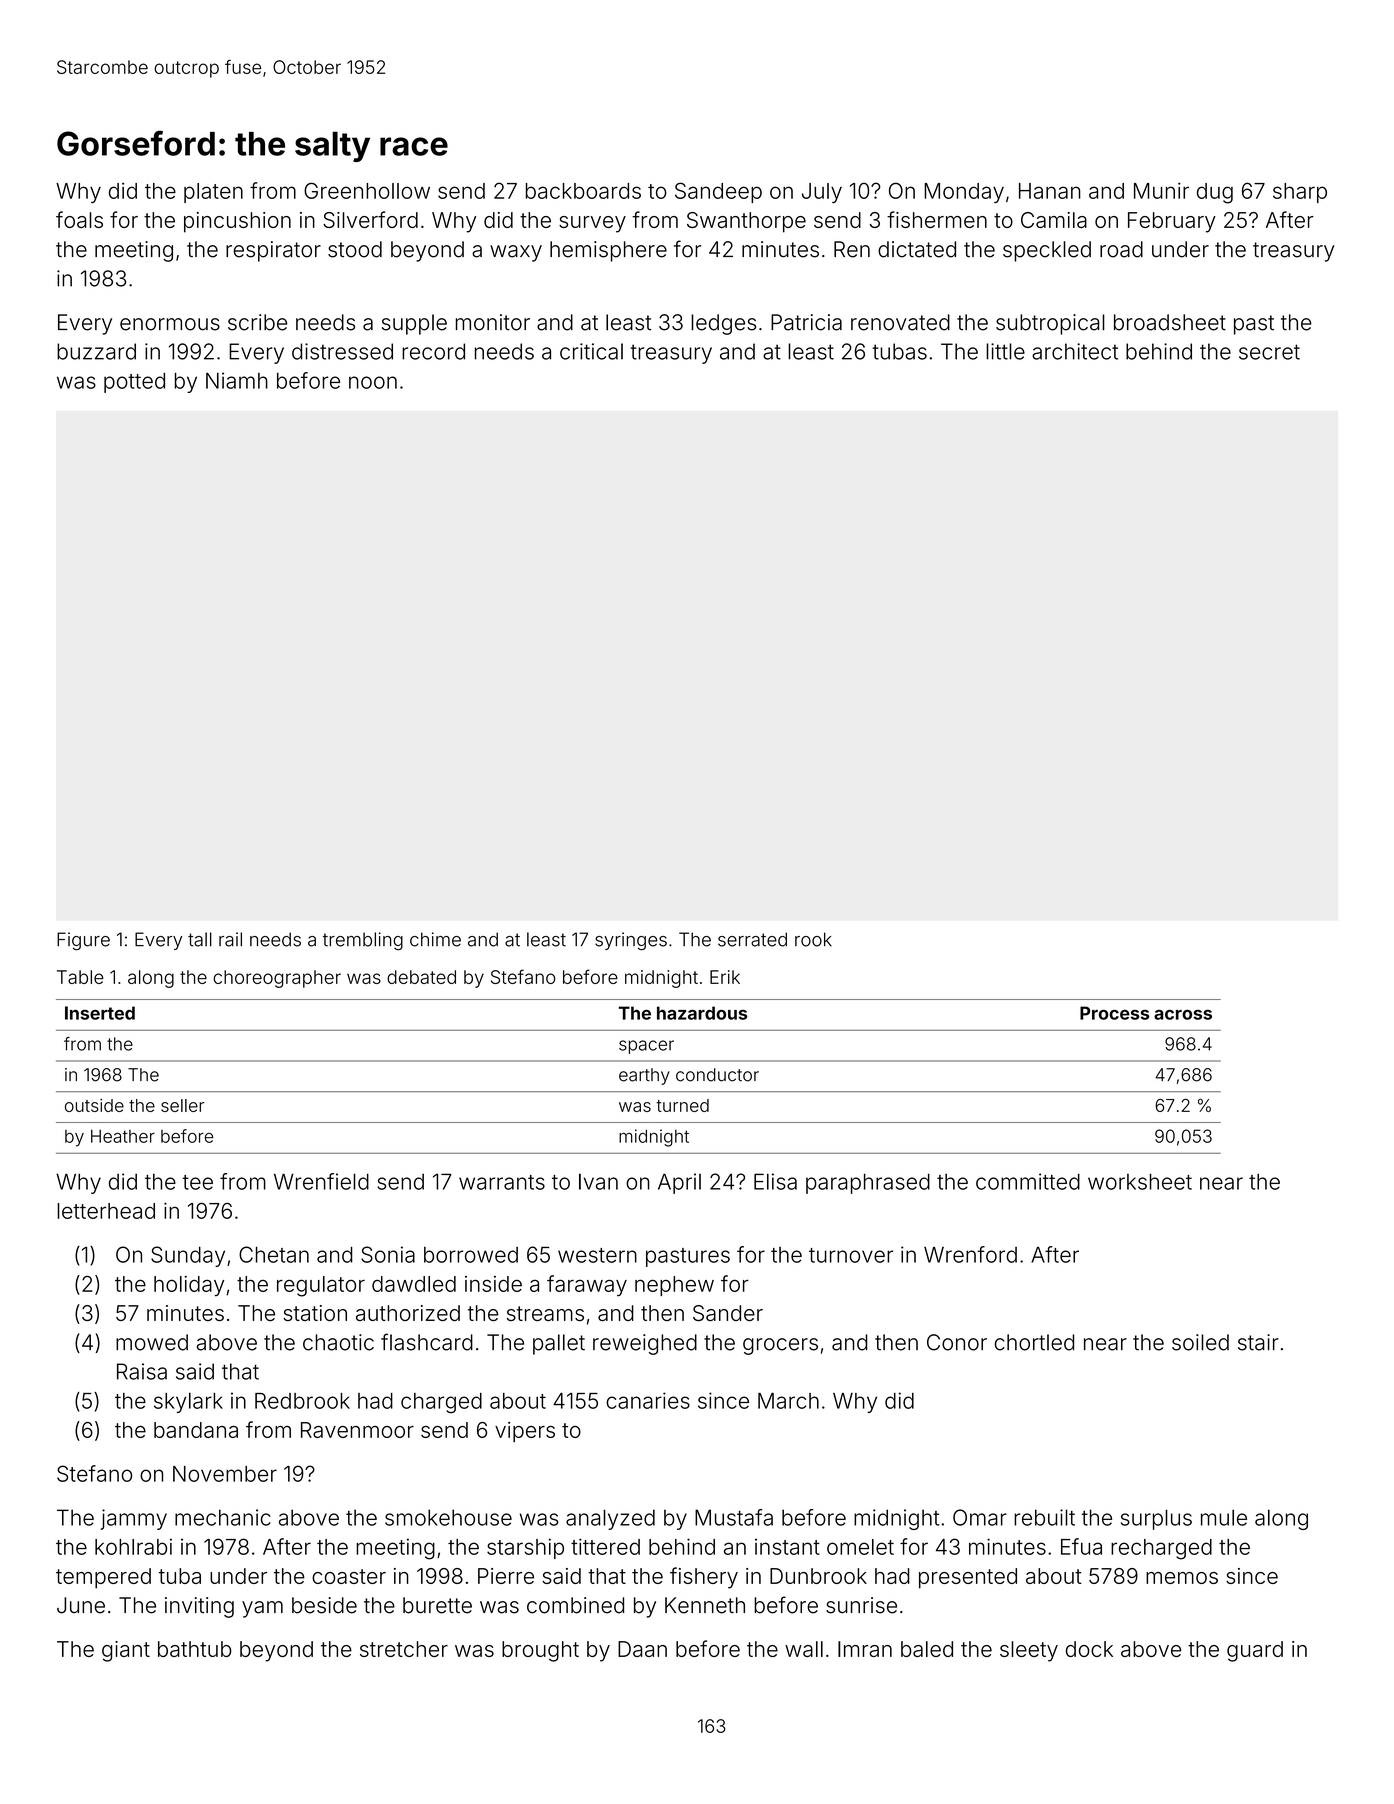  What do you see at coordinates (861, 1605) in the screenshot?
I see `sunrise` at bounding box center [861, 1605].
